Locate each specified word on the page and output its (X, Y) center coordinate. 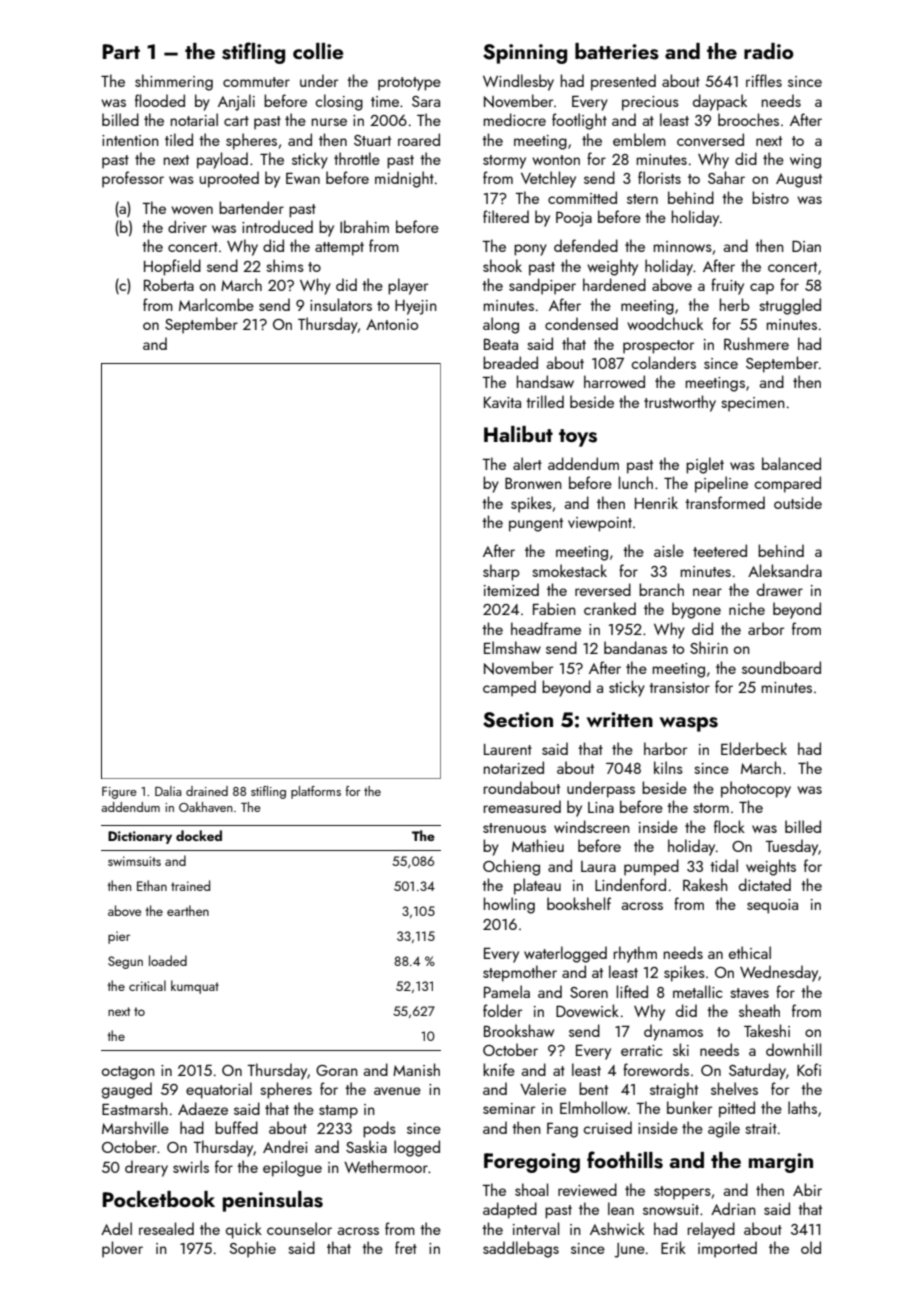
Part (121, 51)
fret (406, 1247)
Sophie (252, 1249)
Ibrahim (364, 226)
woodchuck (665, 323)
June (629, 1250)
